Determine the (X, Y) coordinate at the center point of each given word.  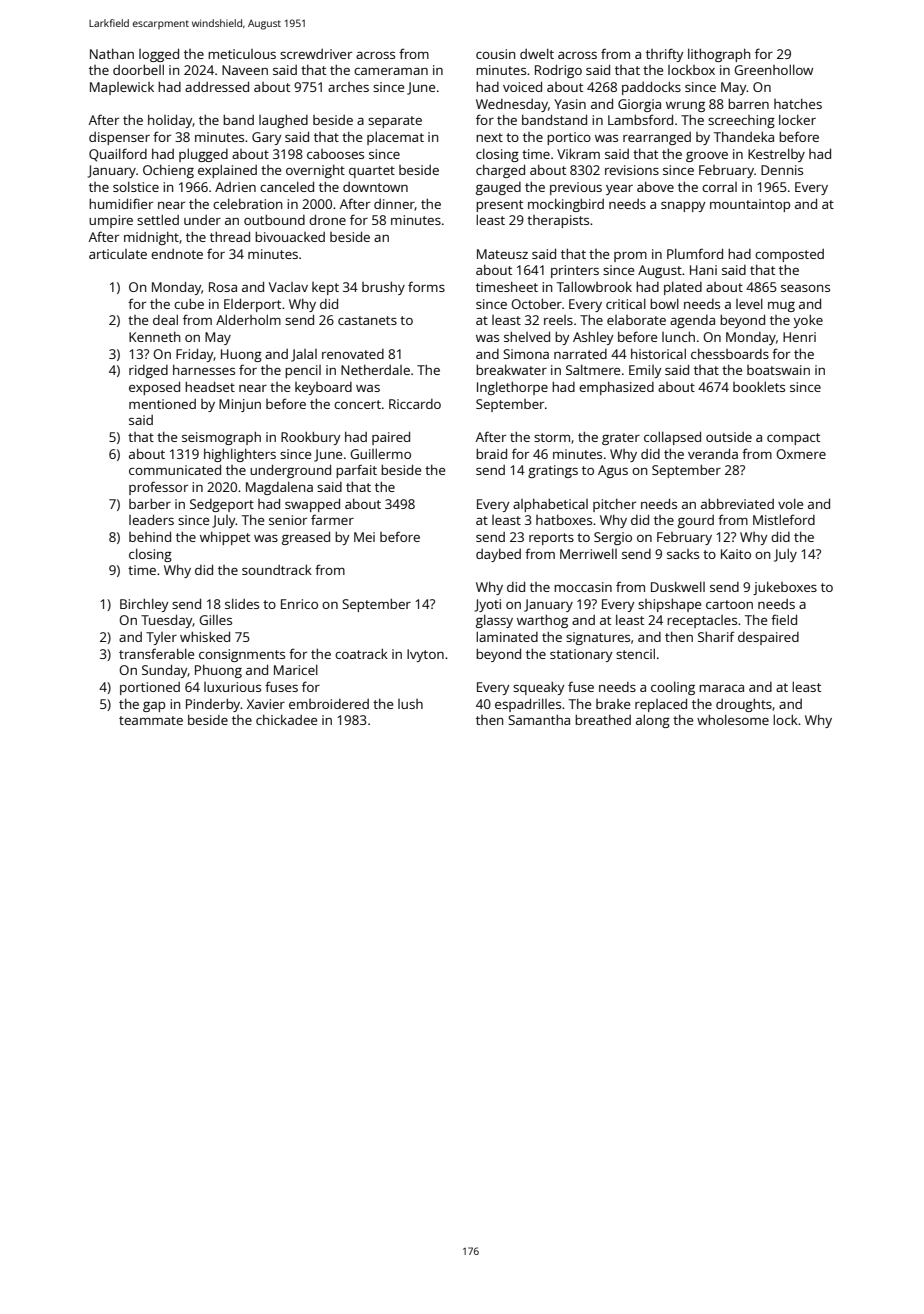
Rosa (223, 287)
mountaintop (750, 205)
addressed (217, 86)
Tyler (161, 638)
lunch (678, 336)
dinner (394, 205)
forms (426, 286)
